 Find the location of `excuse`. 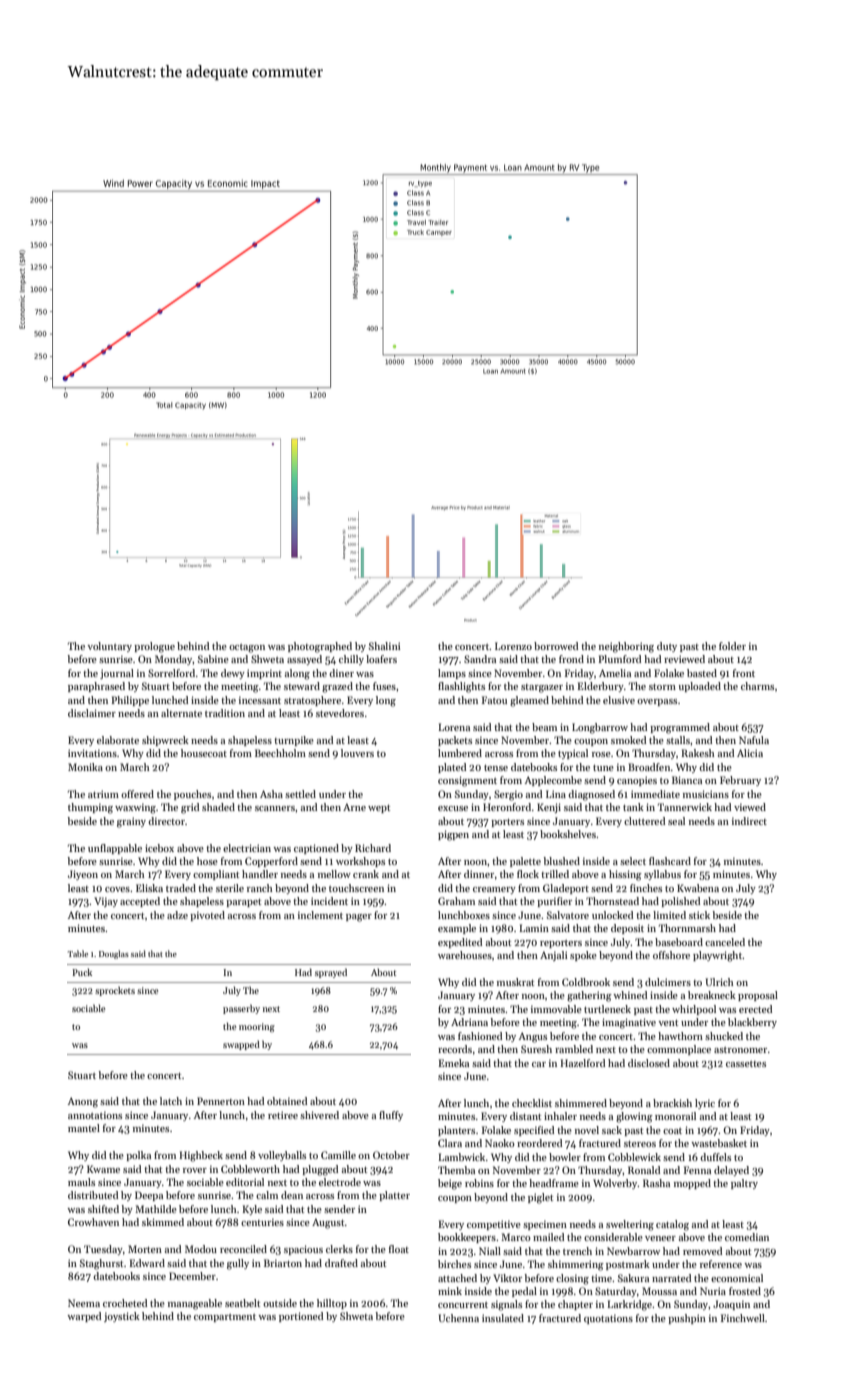

excuse is located at coordinates (453, 808).
